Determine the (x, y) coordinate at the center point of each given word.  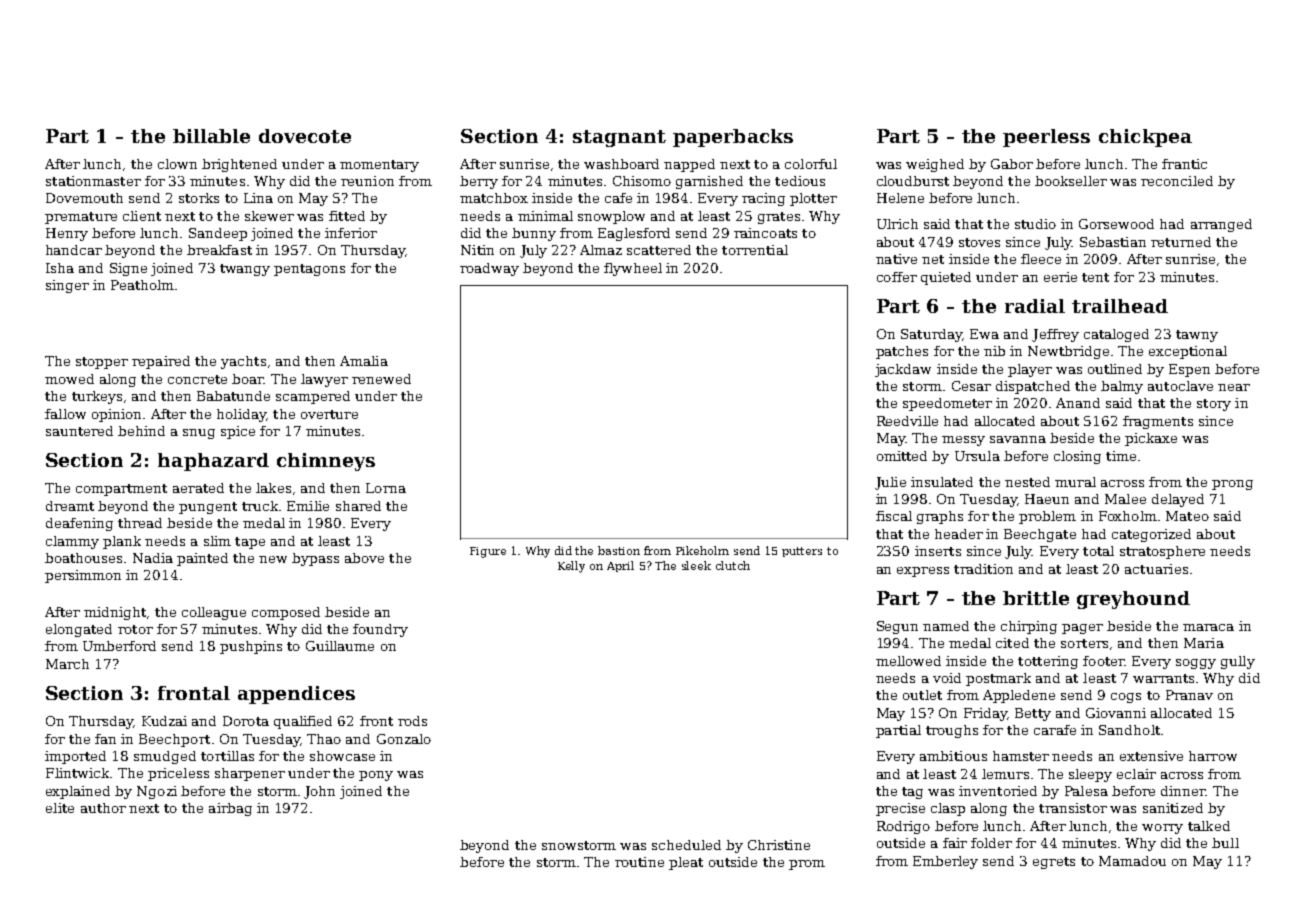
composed (286, 613)
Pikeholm (702, 550)
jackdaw (903, 370)
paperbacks (733, 138)
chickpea (1145, 138)
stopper (102, 363)
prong (1232, 485)
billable (211, 136)
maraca (1208, 627)
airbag (230, 809)
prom (807, 865)
